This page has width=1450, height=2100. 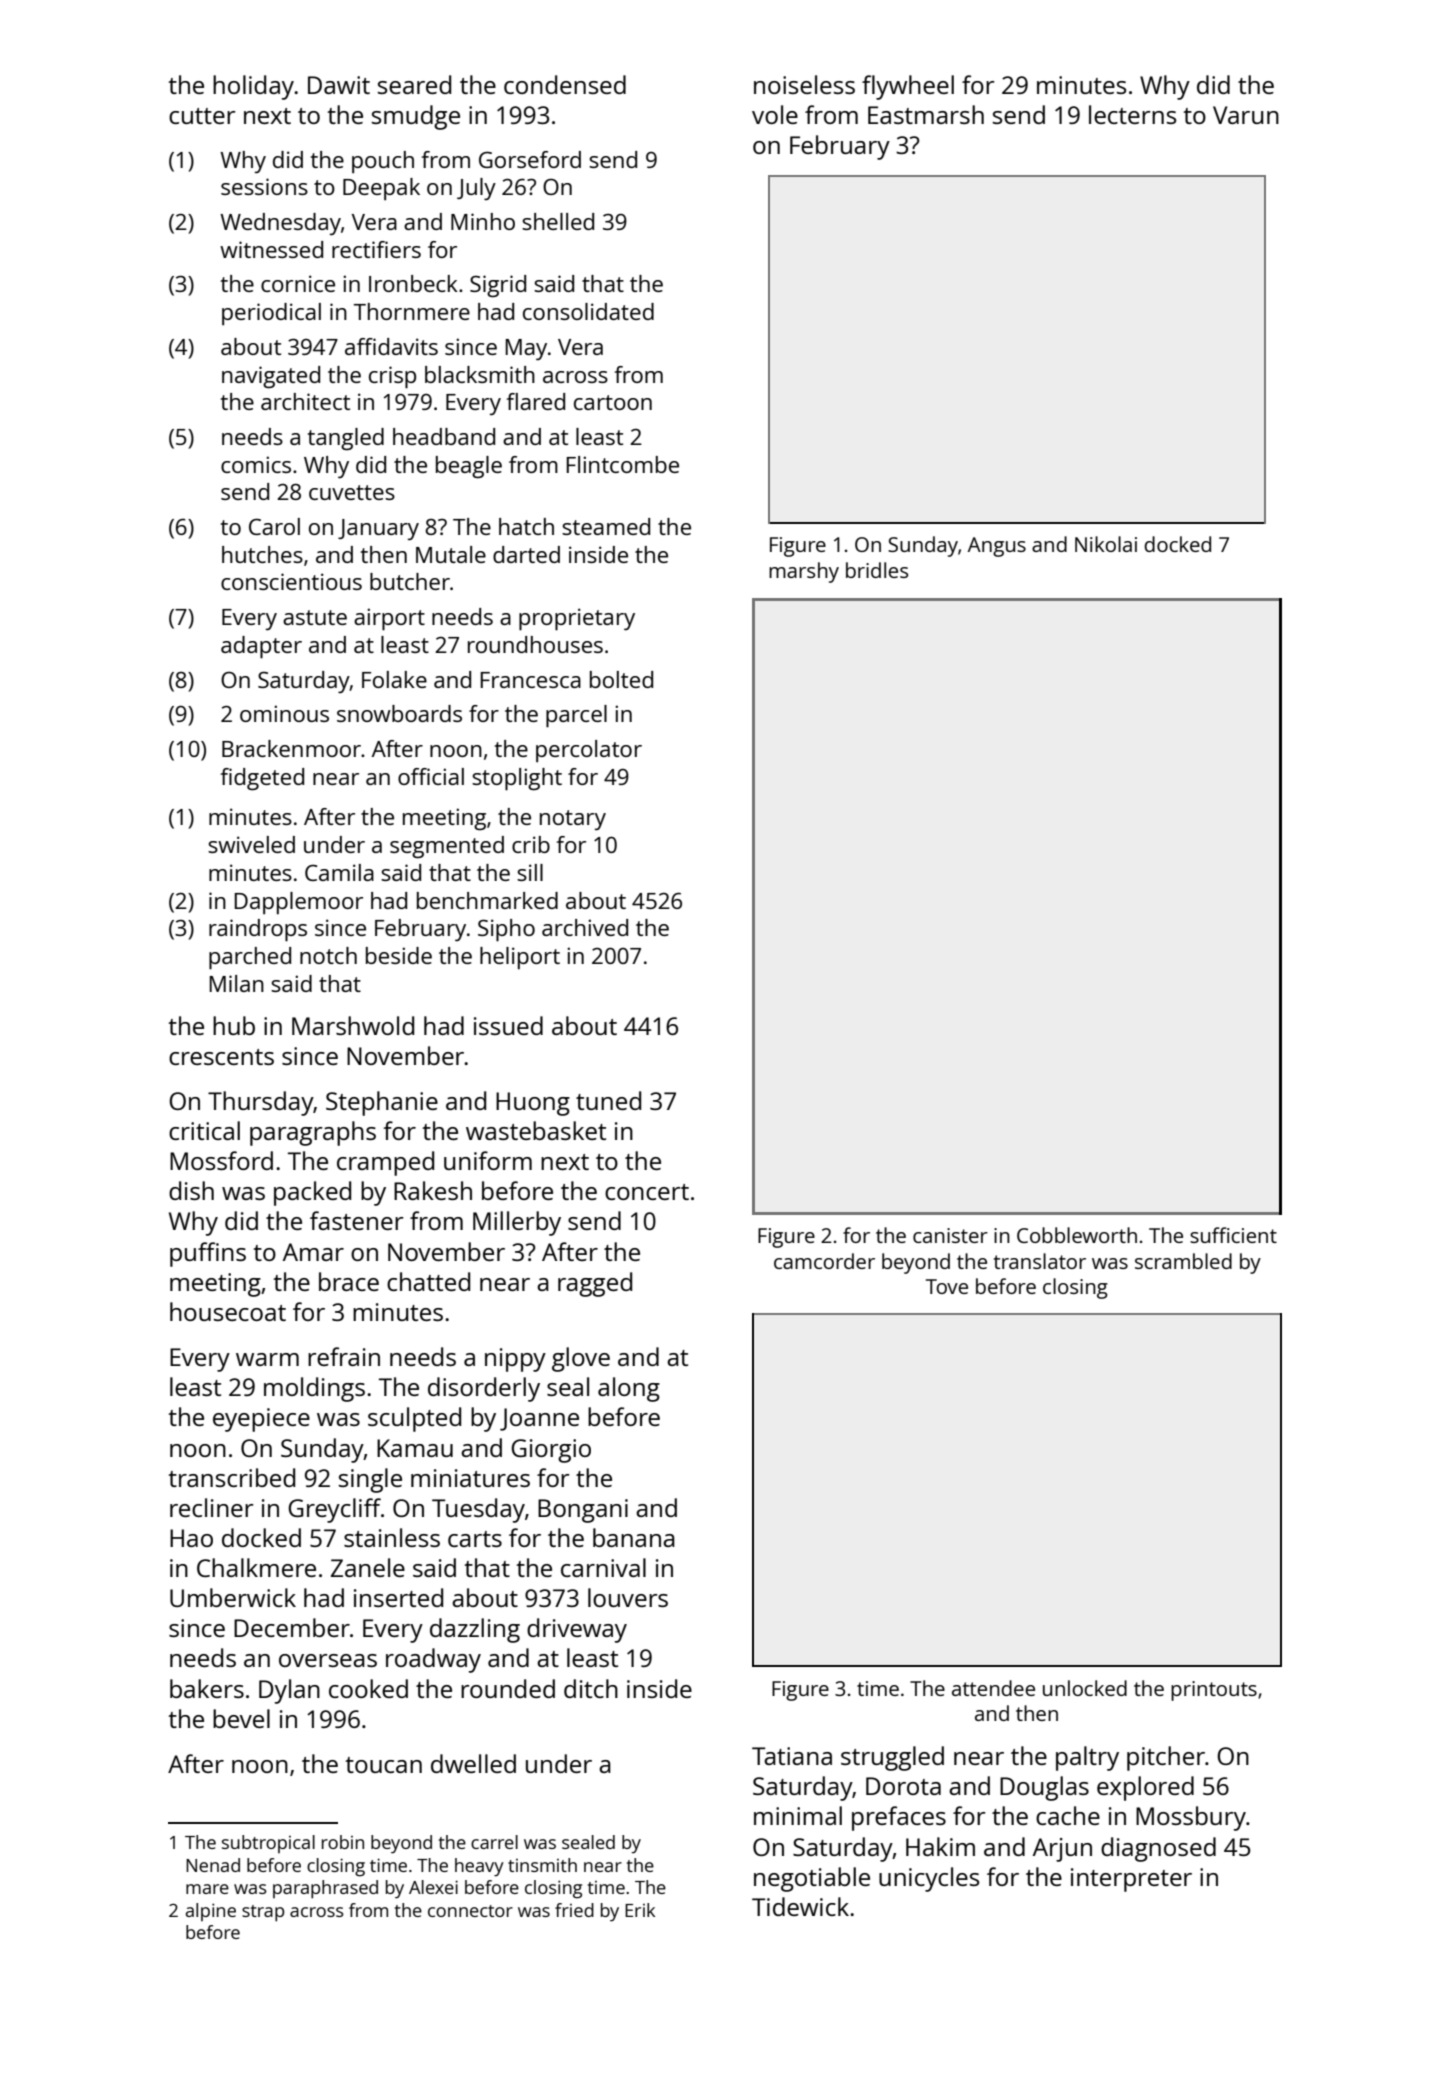 What do you see at coordinates (211, 1912) in the page?
I see `alpine` at bounding box center [211, 1912].
